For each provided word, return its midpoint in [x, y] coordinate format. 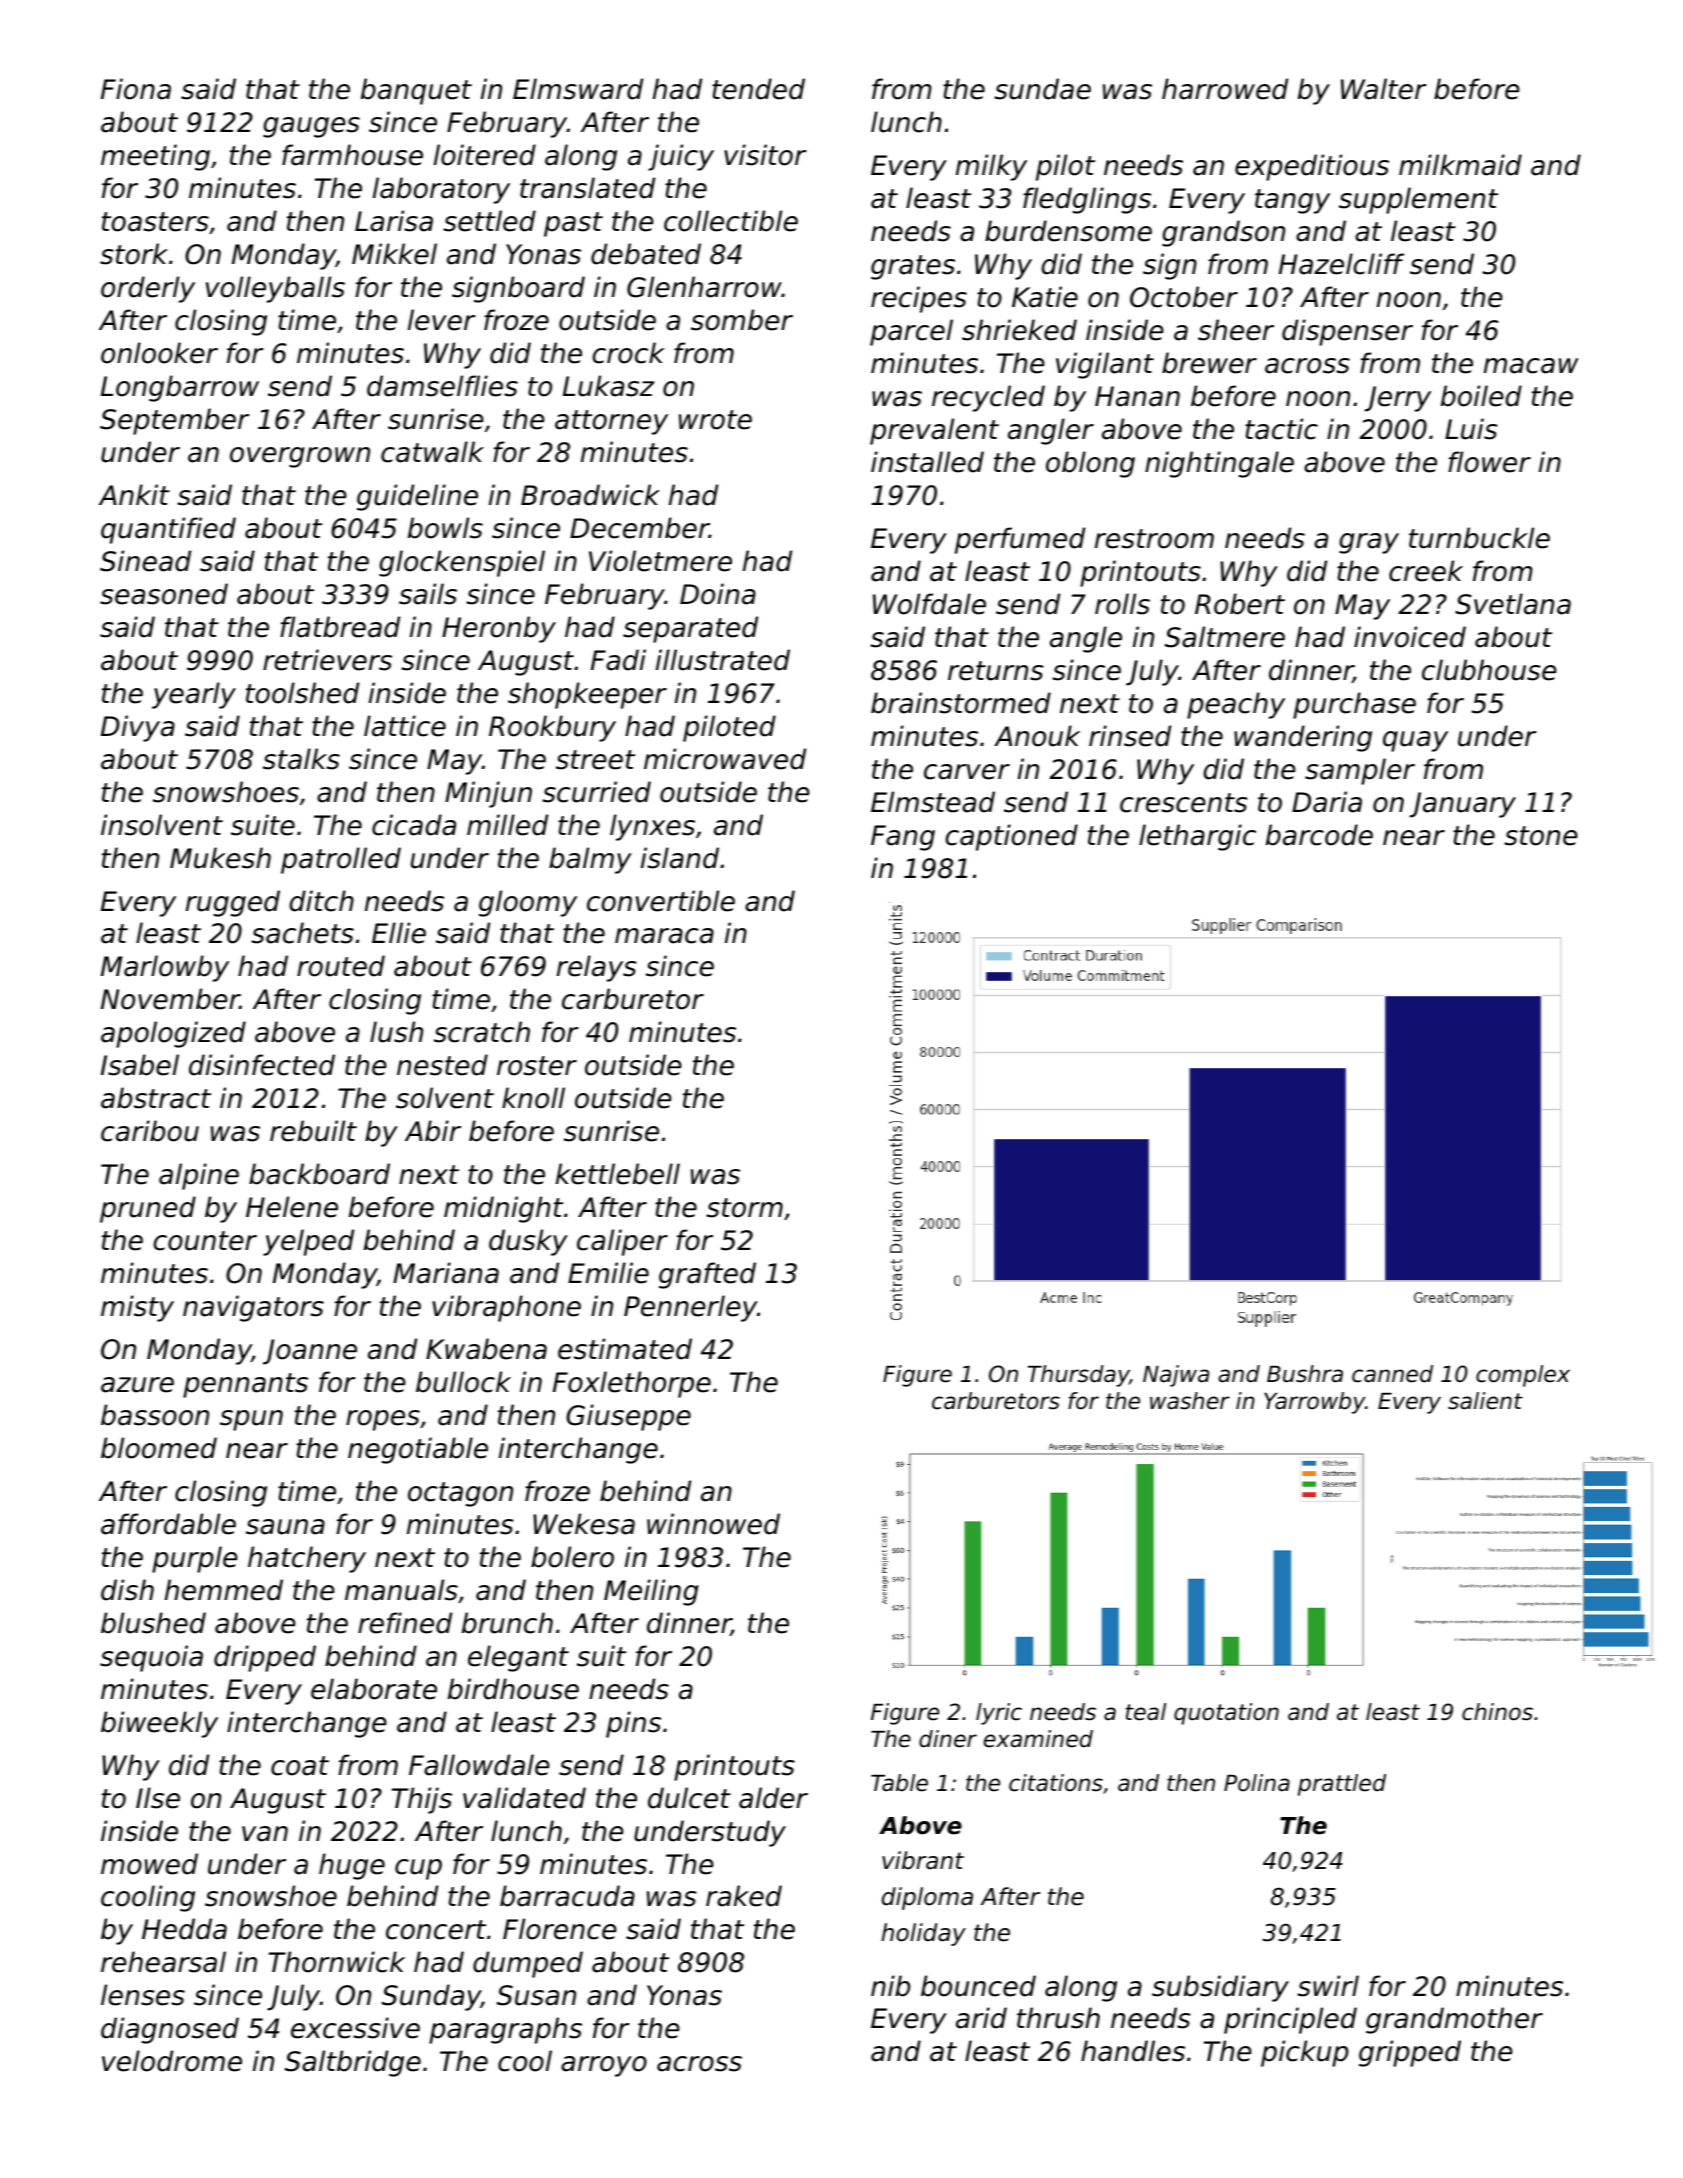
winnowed [713, 1524]
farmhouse [352, 155]
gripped [1410, 2053]
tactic [1281, 429]
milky [991, 167]
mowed [149, 1864]
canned [1392, 1374]
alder [773, 1798]
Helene [292, 1207]
